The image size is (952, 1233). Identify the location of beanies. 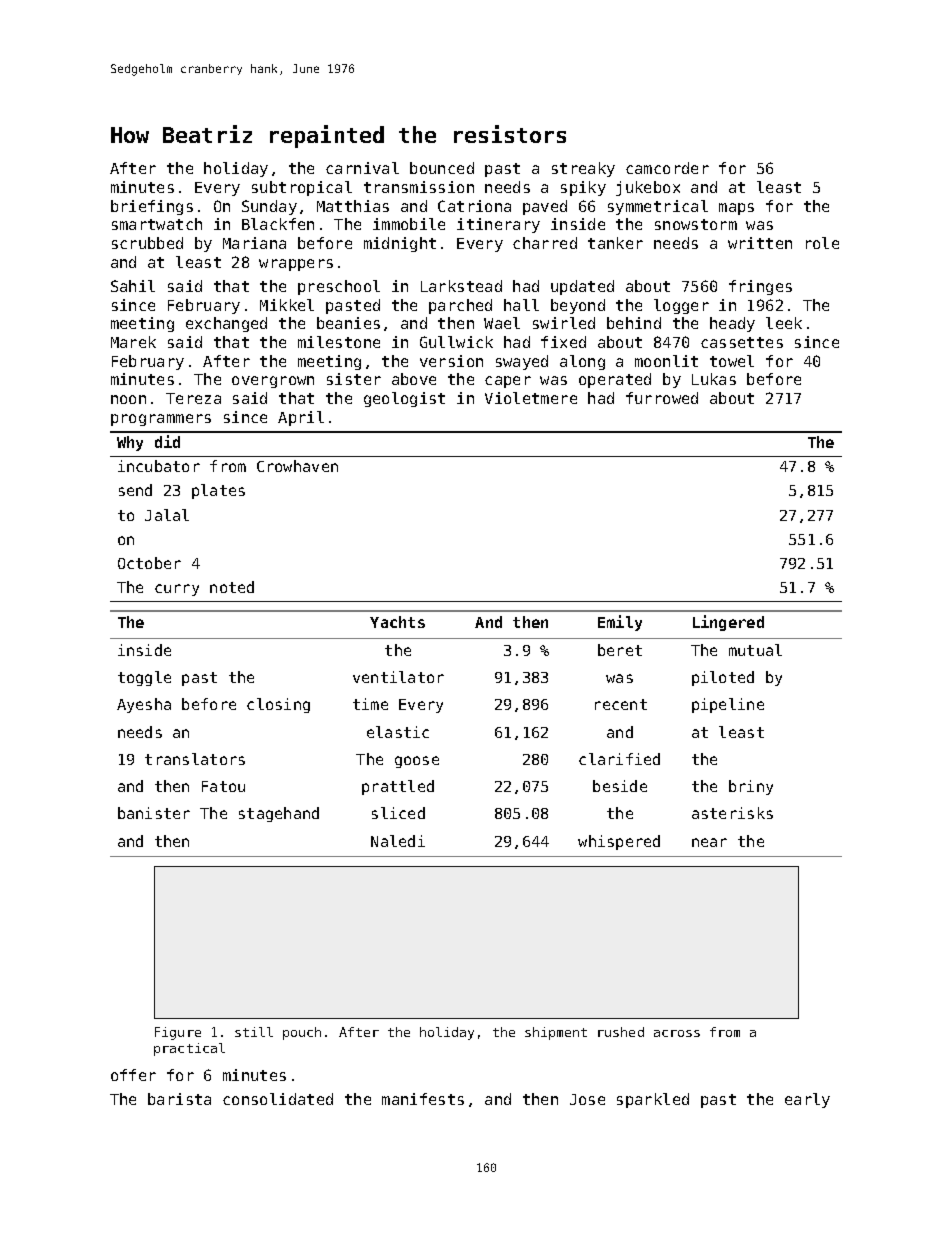
(348, 323).
